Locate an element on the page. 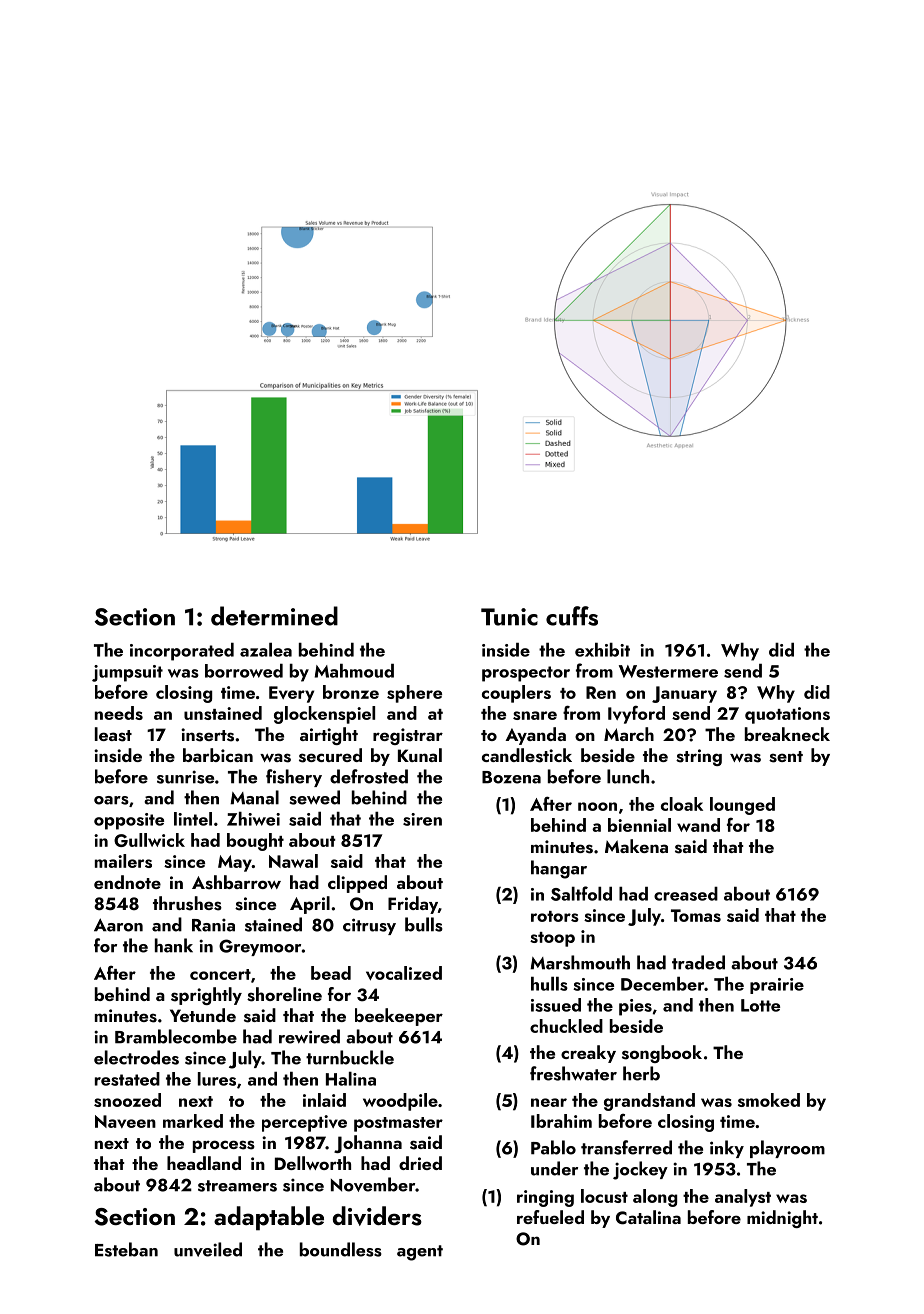  Aaron is located at coordinates (118, 925).
